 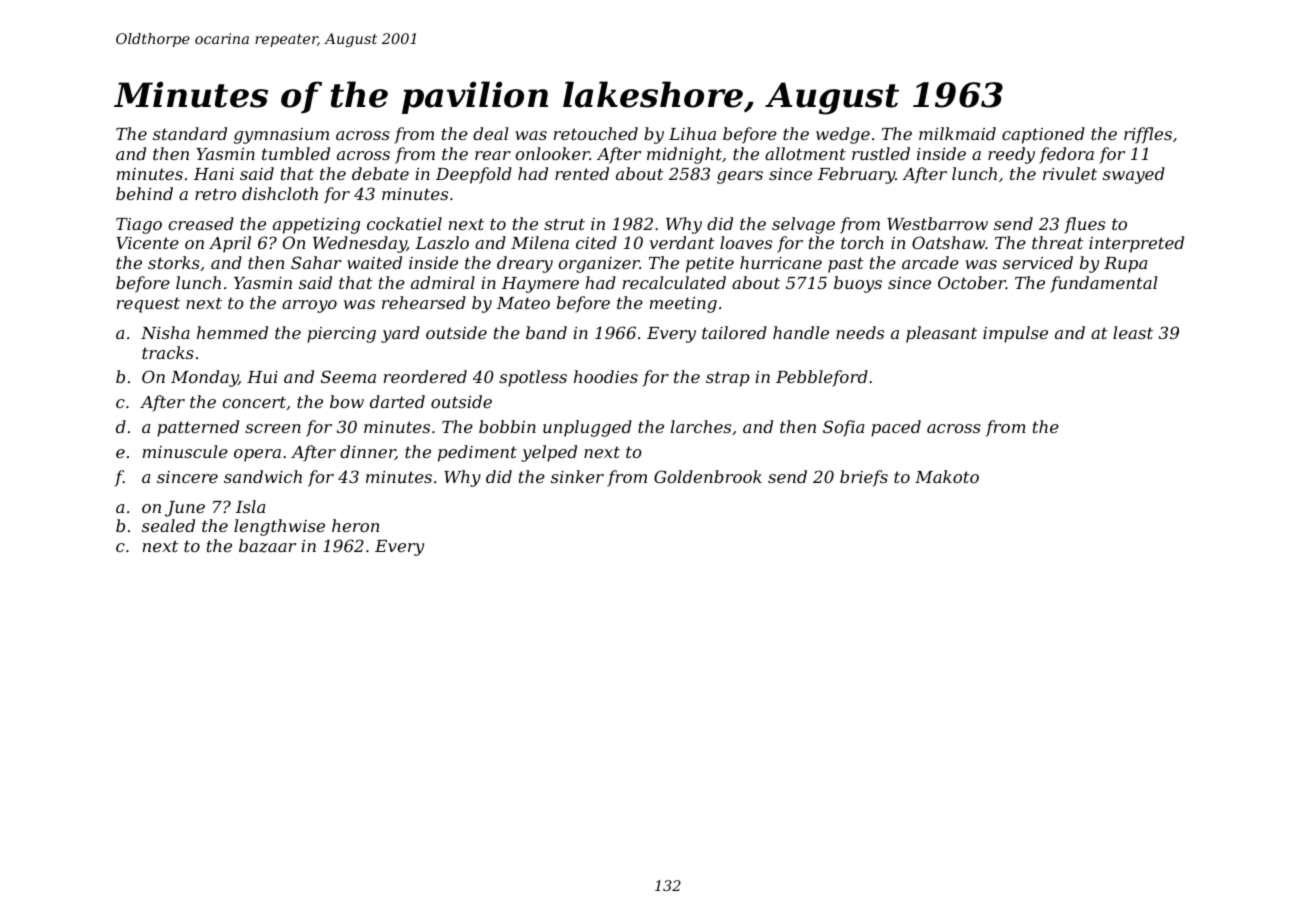 I want to click on deal, so click(x=490, y=133).
